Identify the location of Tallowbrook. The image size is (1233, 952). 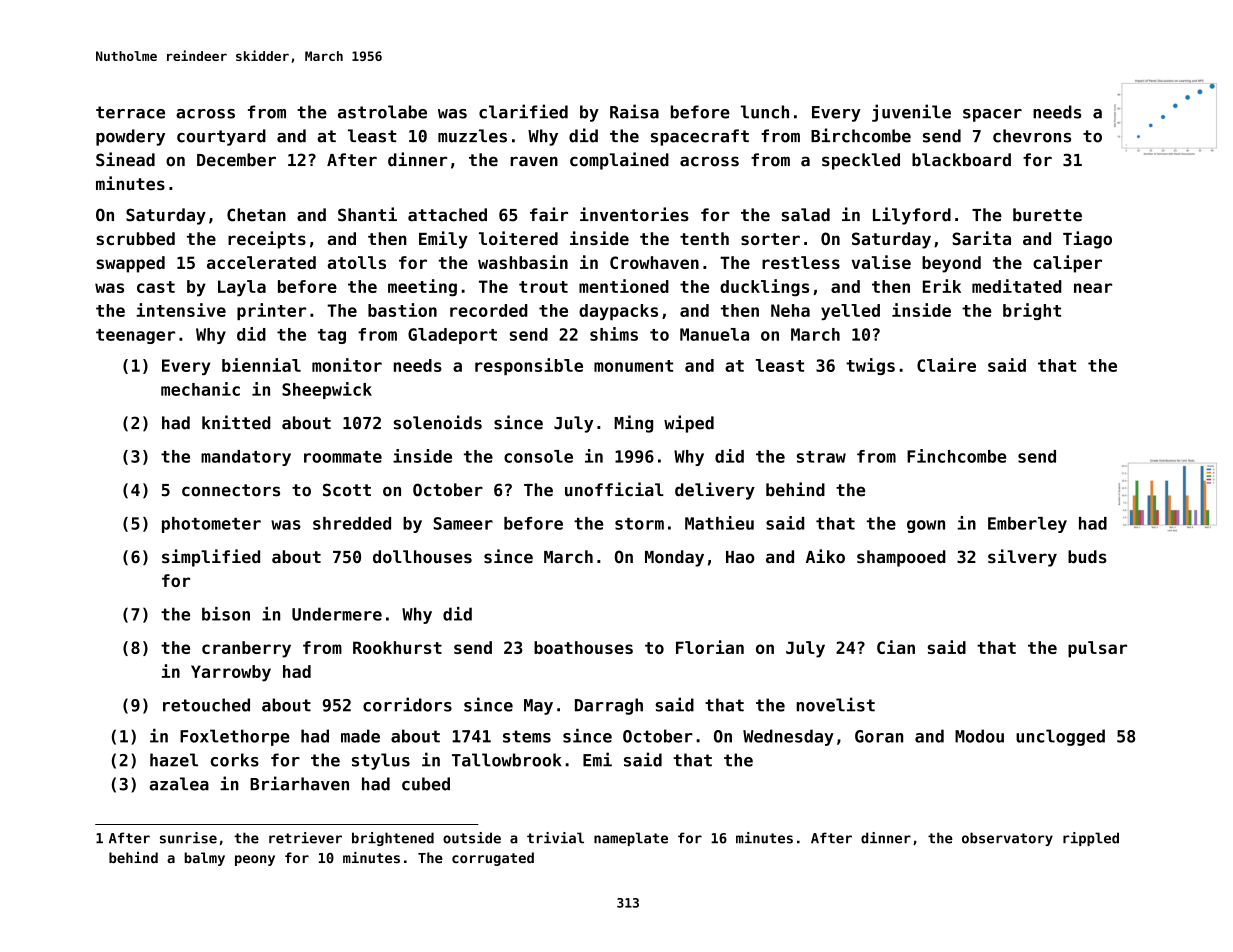
(506, 760).
